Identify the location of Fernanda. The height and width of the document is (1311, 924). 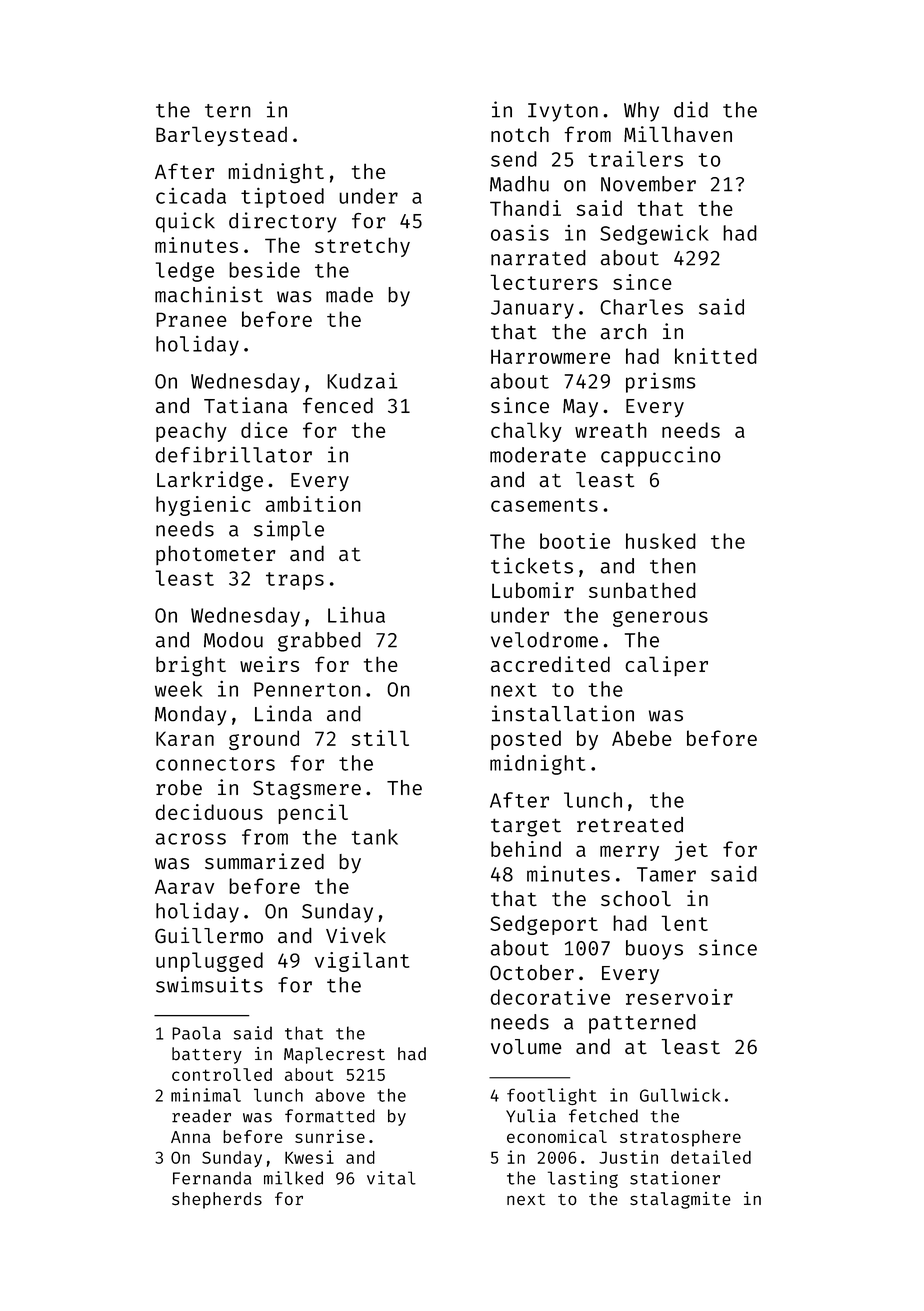
(212, 1178).
